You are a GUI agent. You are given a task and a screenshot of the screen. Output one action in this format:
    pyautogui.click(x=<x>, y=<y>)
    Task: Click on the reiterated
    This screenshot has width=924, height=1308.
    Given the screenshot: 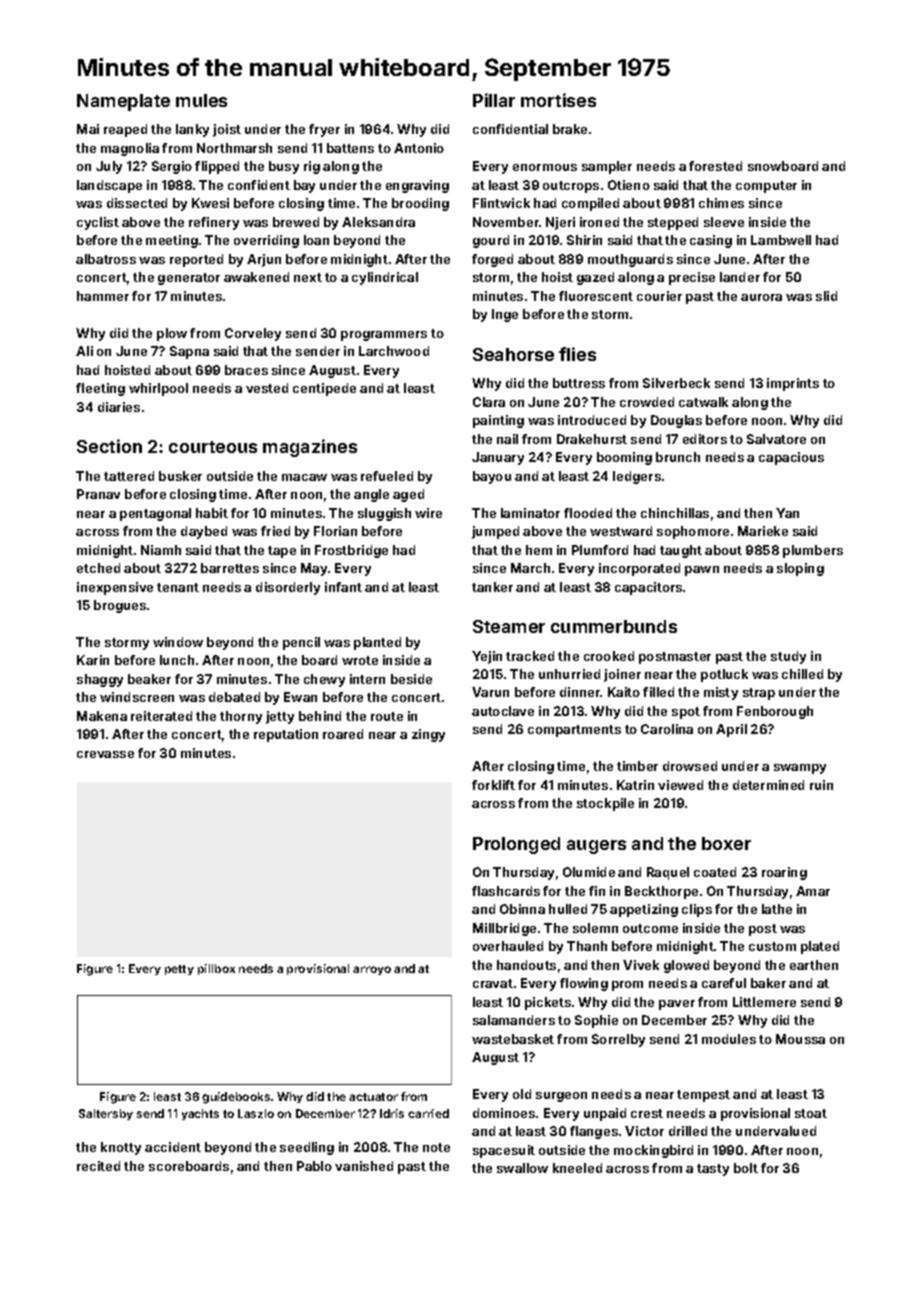 What is the action you would take?
    pyautogui.click(x=161, y=716)
